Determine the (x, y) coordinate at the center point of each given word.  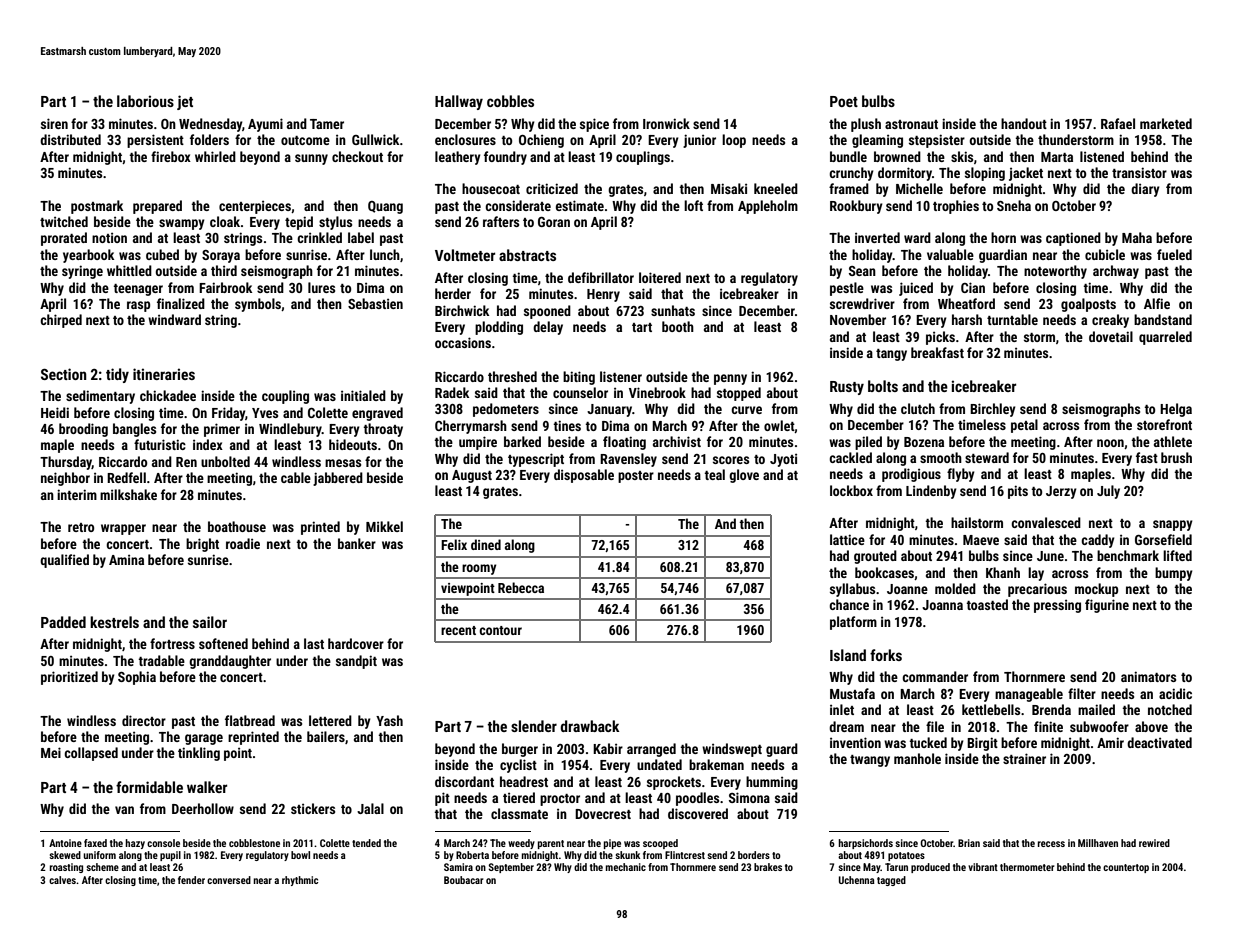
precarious (1037, 590)
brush (1176, 457)
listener (621, 376)
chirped (61, 321)
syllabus (852, 590)
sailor (210, 622)
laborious (145, 101)
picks (940, 338)
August (472, 476)
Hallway (459, 102)
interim (77, 494)
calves (62, 880)
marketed (1166, 123)
